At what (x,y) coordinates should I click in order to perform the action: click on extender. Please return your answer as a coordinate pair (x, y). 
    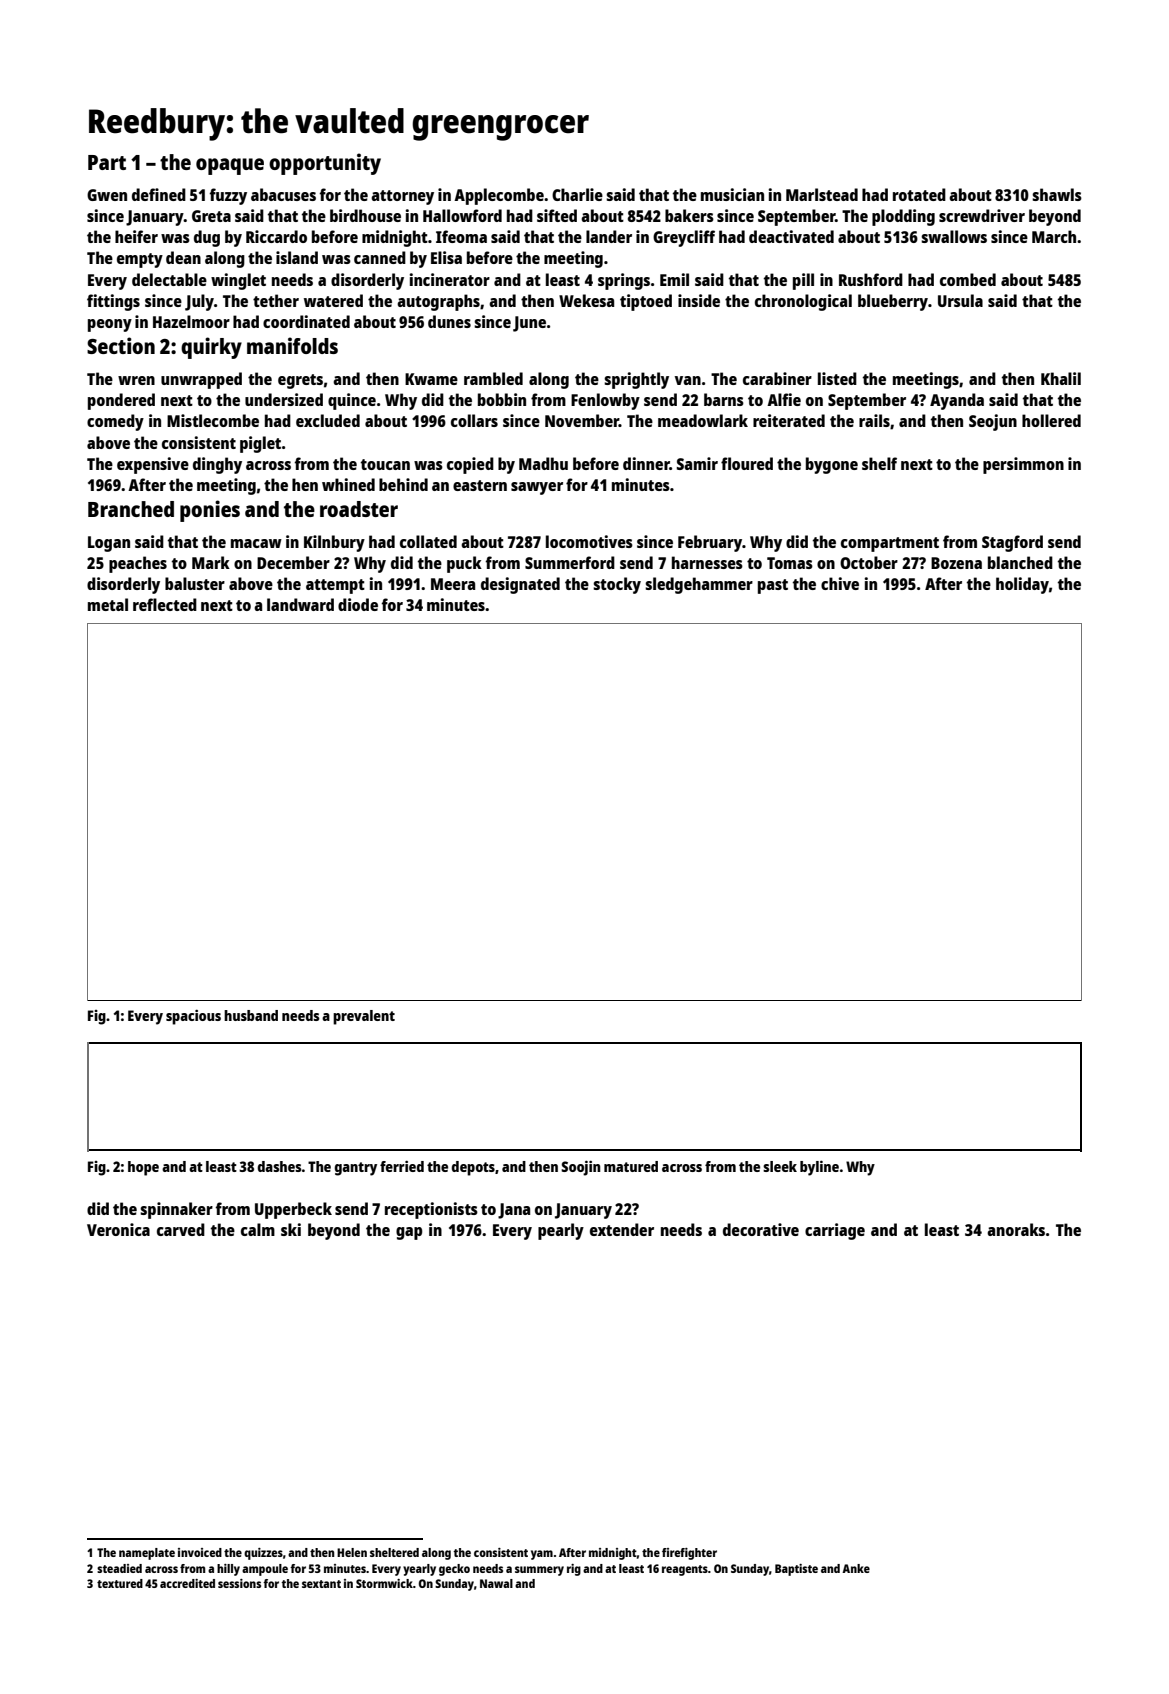
    Looking at the image, I should click on (622, 1229).
